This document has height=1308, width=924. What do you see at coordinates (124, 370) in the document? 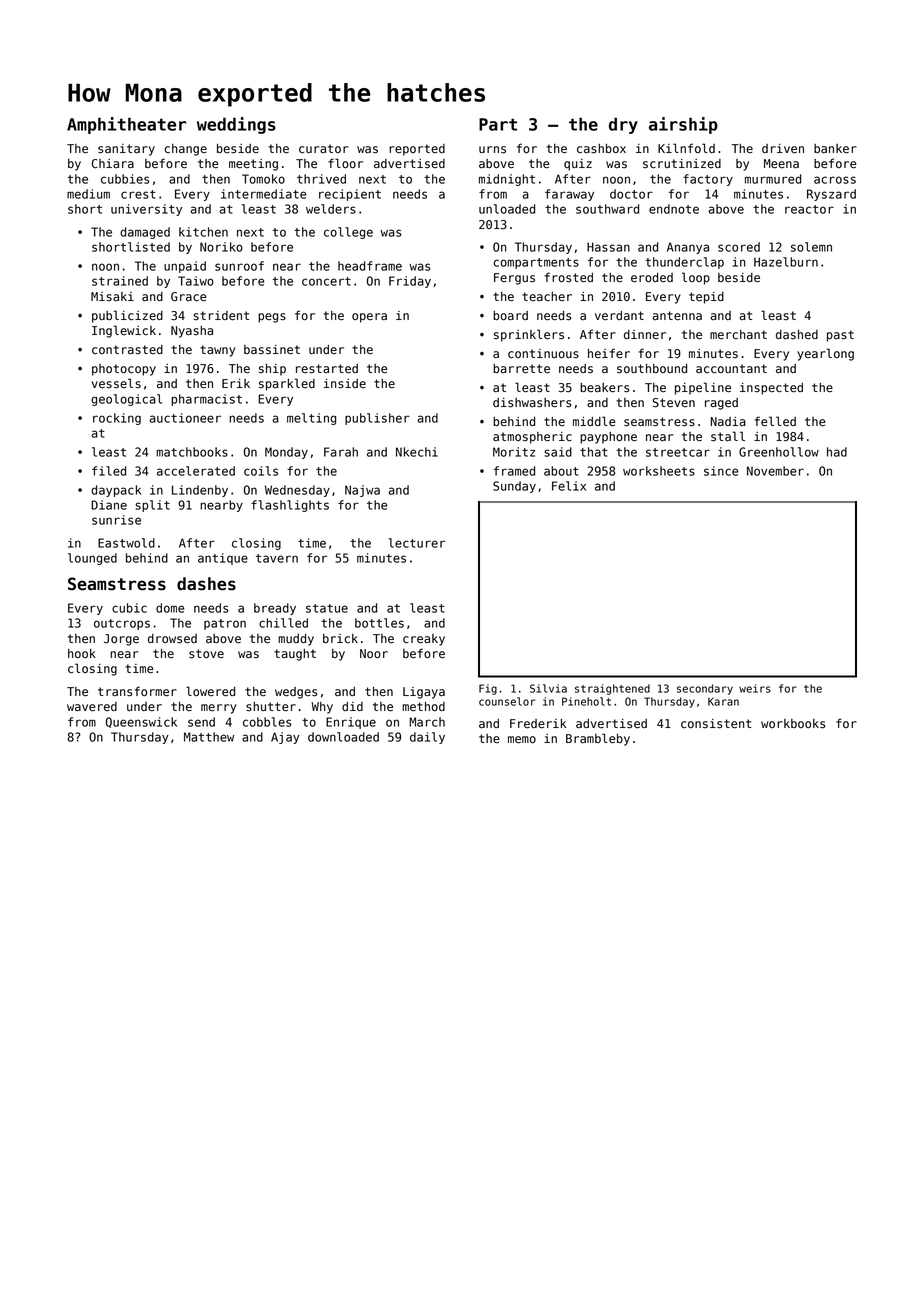
I see `photocopy` at bounding box center [124, 370].
